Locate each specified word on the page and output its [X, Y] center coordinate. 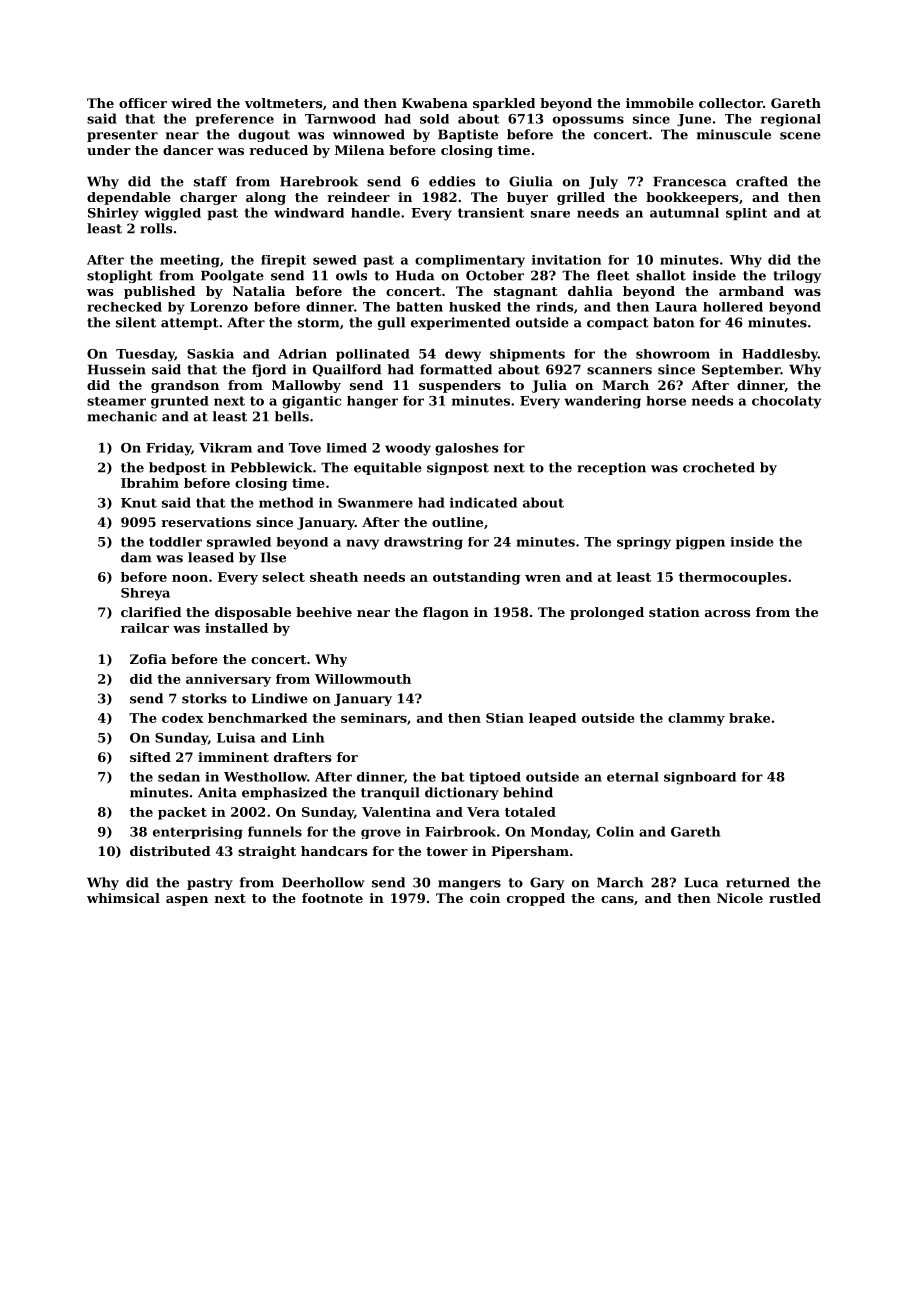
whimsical [123, 898]
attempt [189, 324]
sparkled [504, 104]
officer [143, 103]
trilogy [797, 276]
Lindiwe [280, 698]
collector [731, 103]
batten [419, 307]
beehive [324, 612]
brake [749, 718]
